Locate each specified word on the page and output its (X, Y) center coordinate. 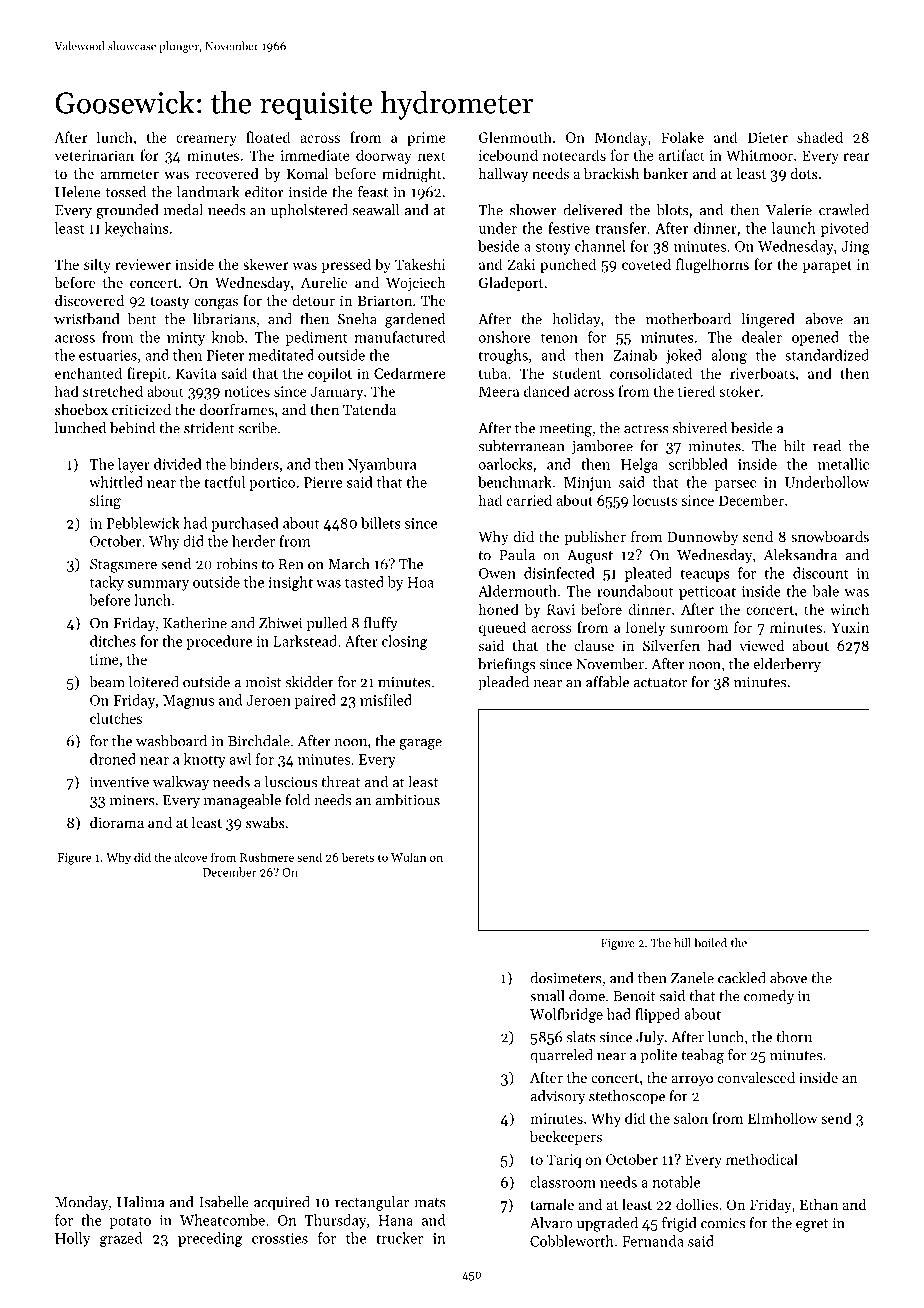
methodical (762, 1159)
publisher (595, 538)
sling (105, 501)
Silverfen (671, 645)
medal (183, 210)
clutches (116, 718)
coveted (646, 264)
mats (429, 1203)
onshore (505, 337)
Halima (141, 1202)
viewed (761, 645)
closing (404, 642)
